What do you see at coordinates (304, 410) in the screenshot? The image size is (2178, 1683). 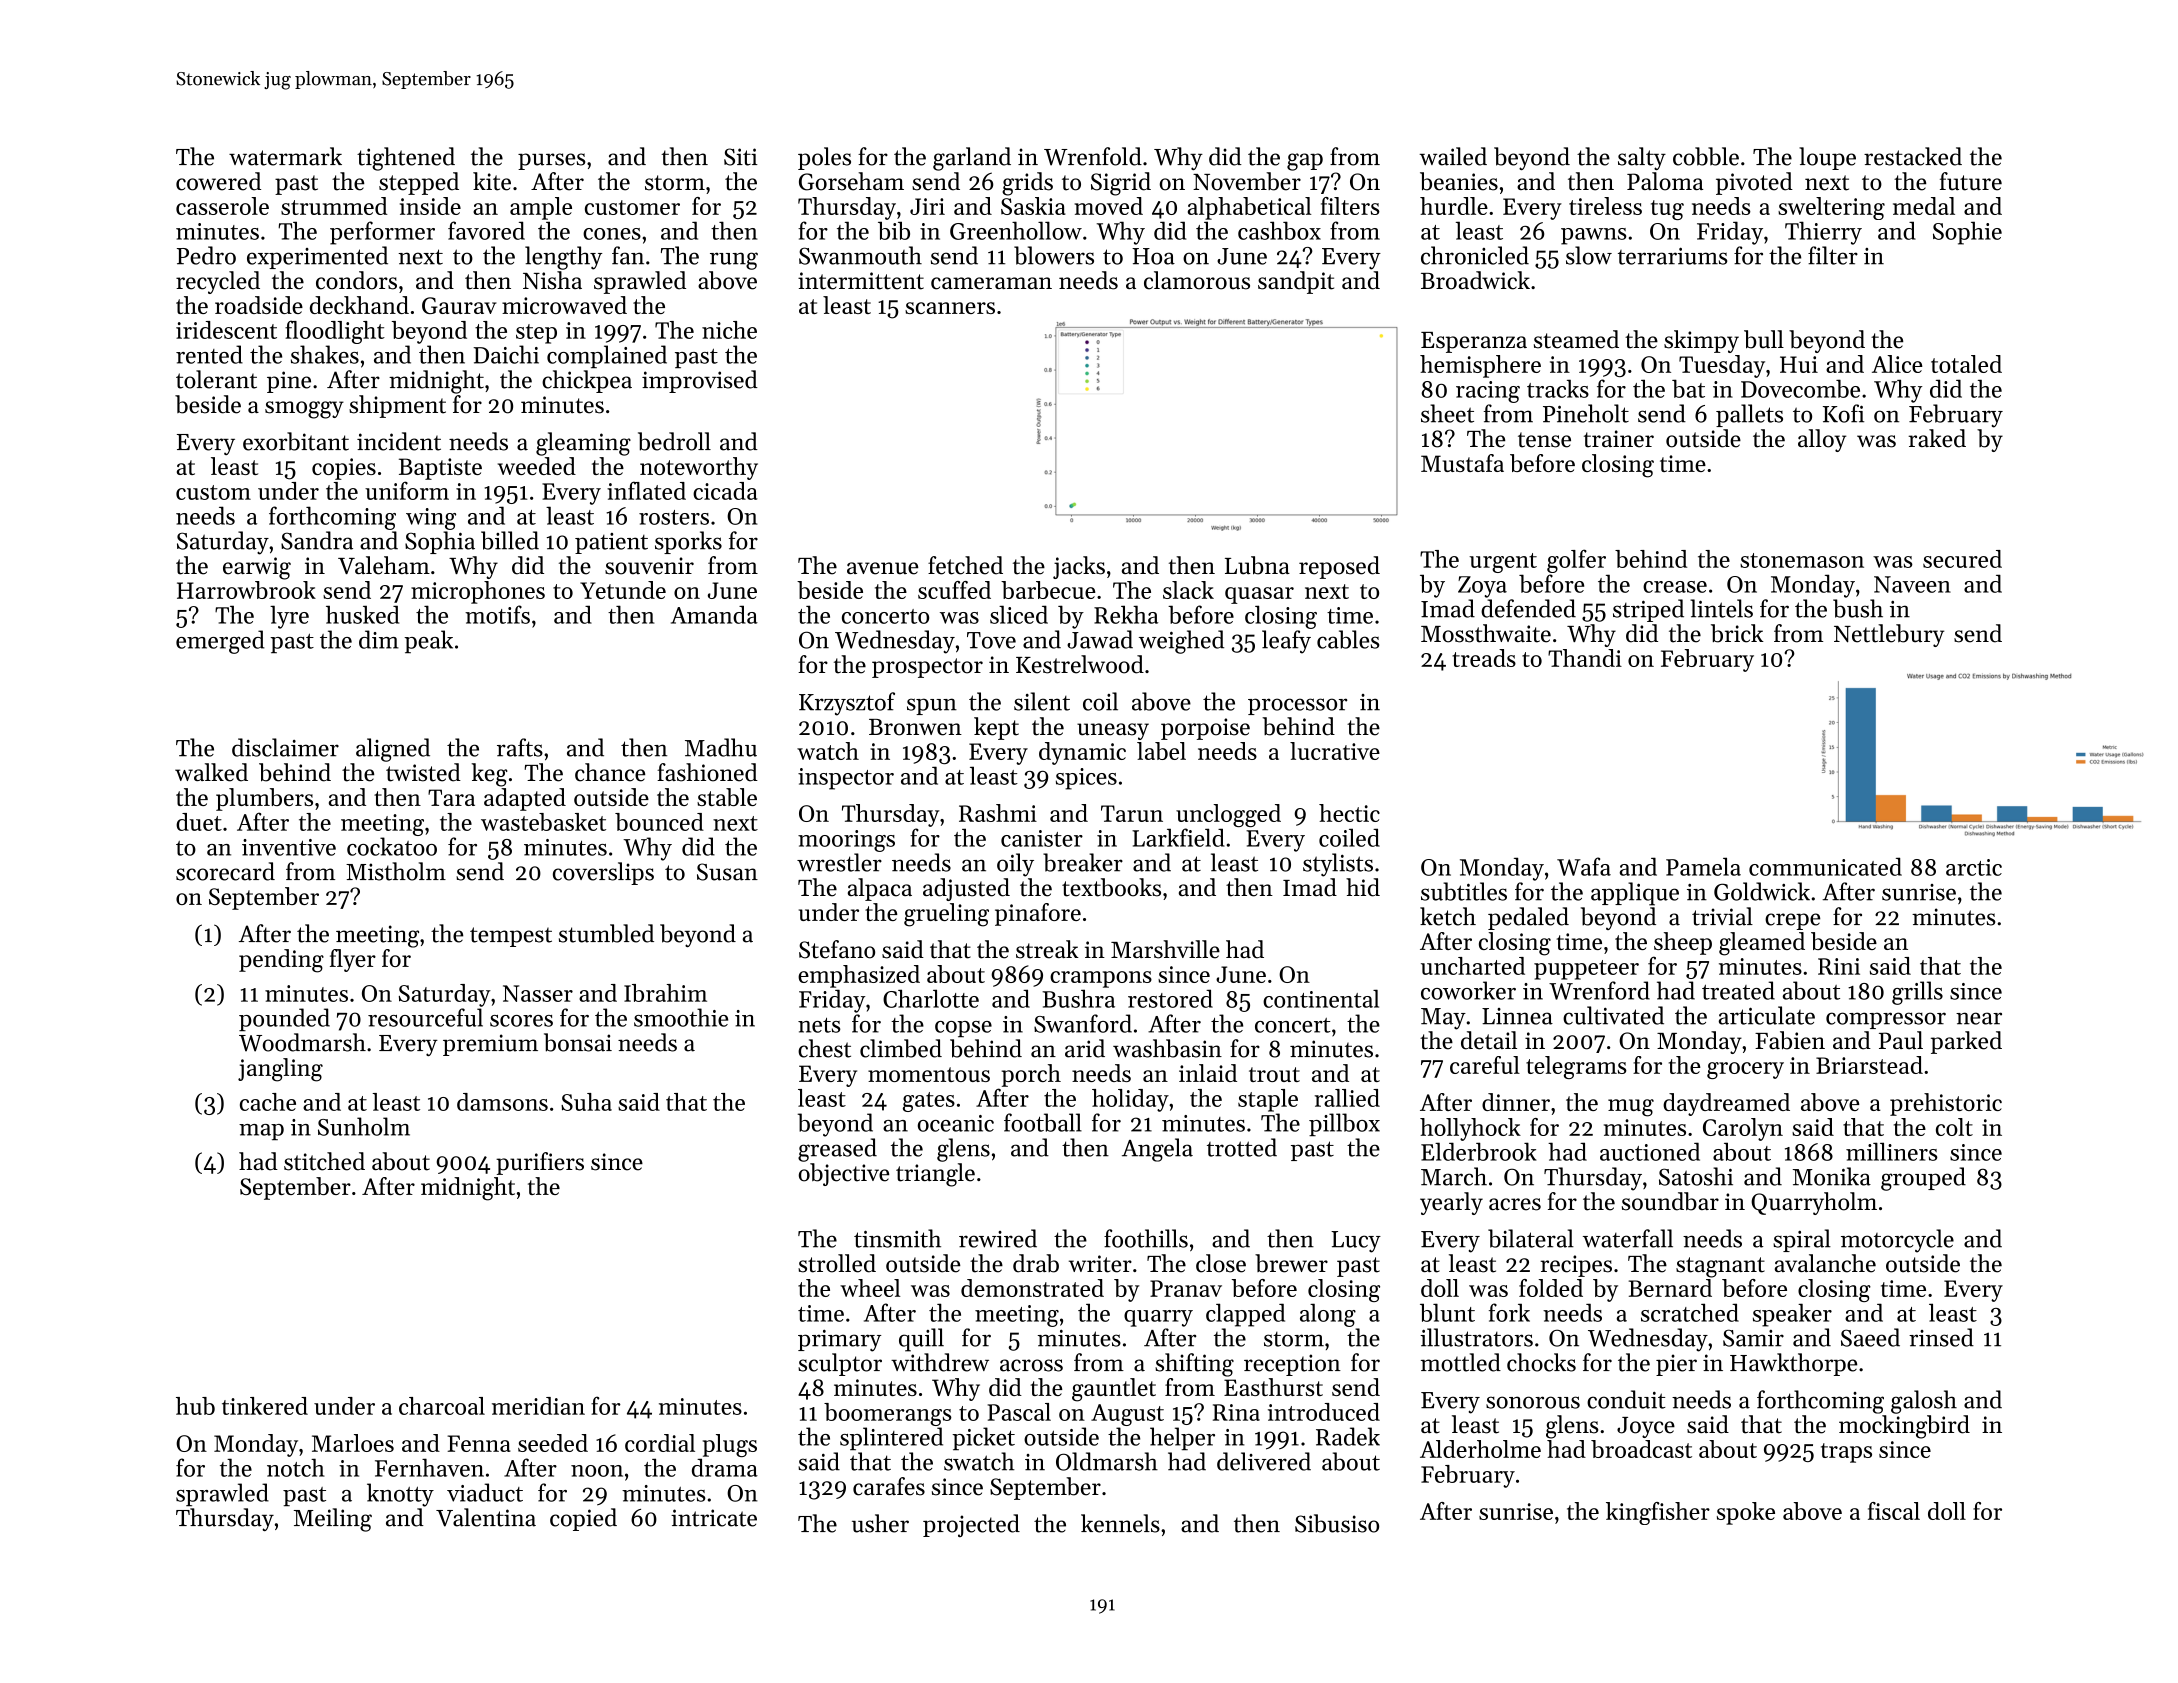 I see `smoggy` at bounding box center [304, 410].
